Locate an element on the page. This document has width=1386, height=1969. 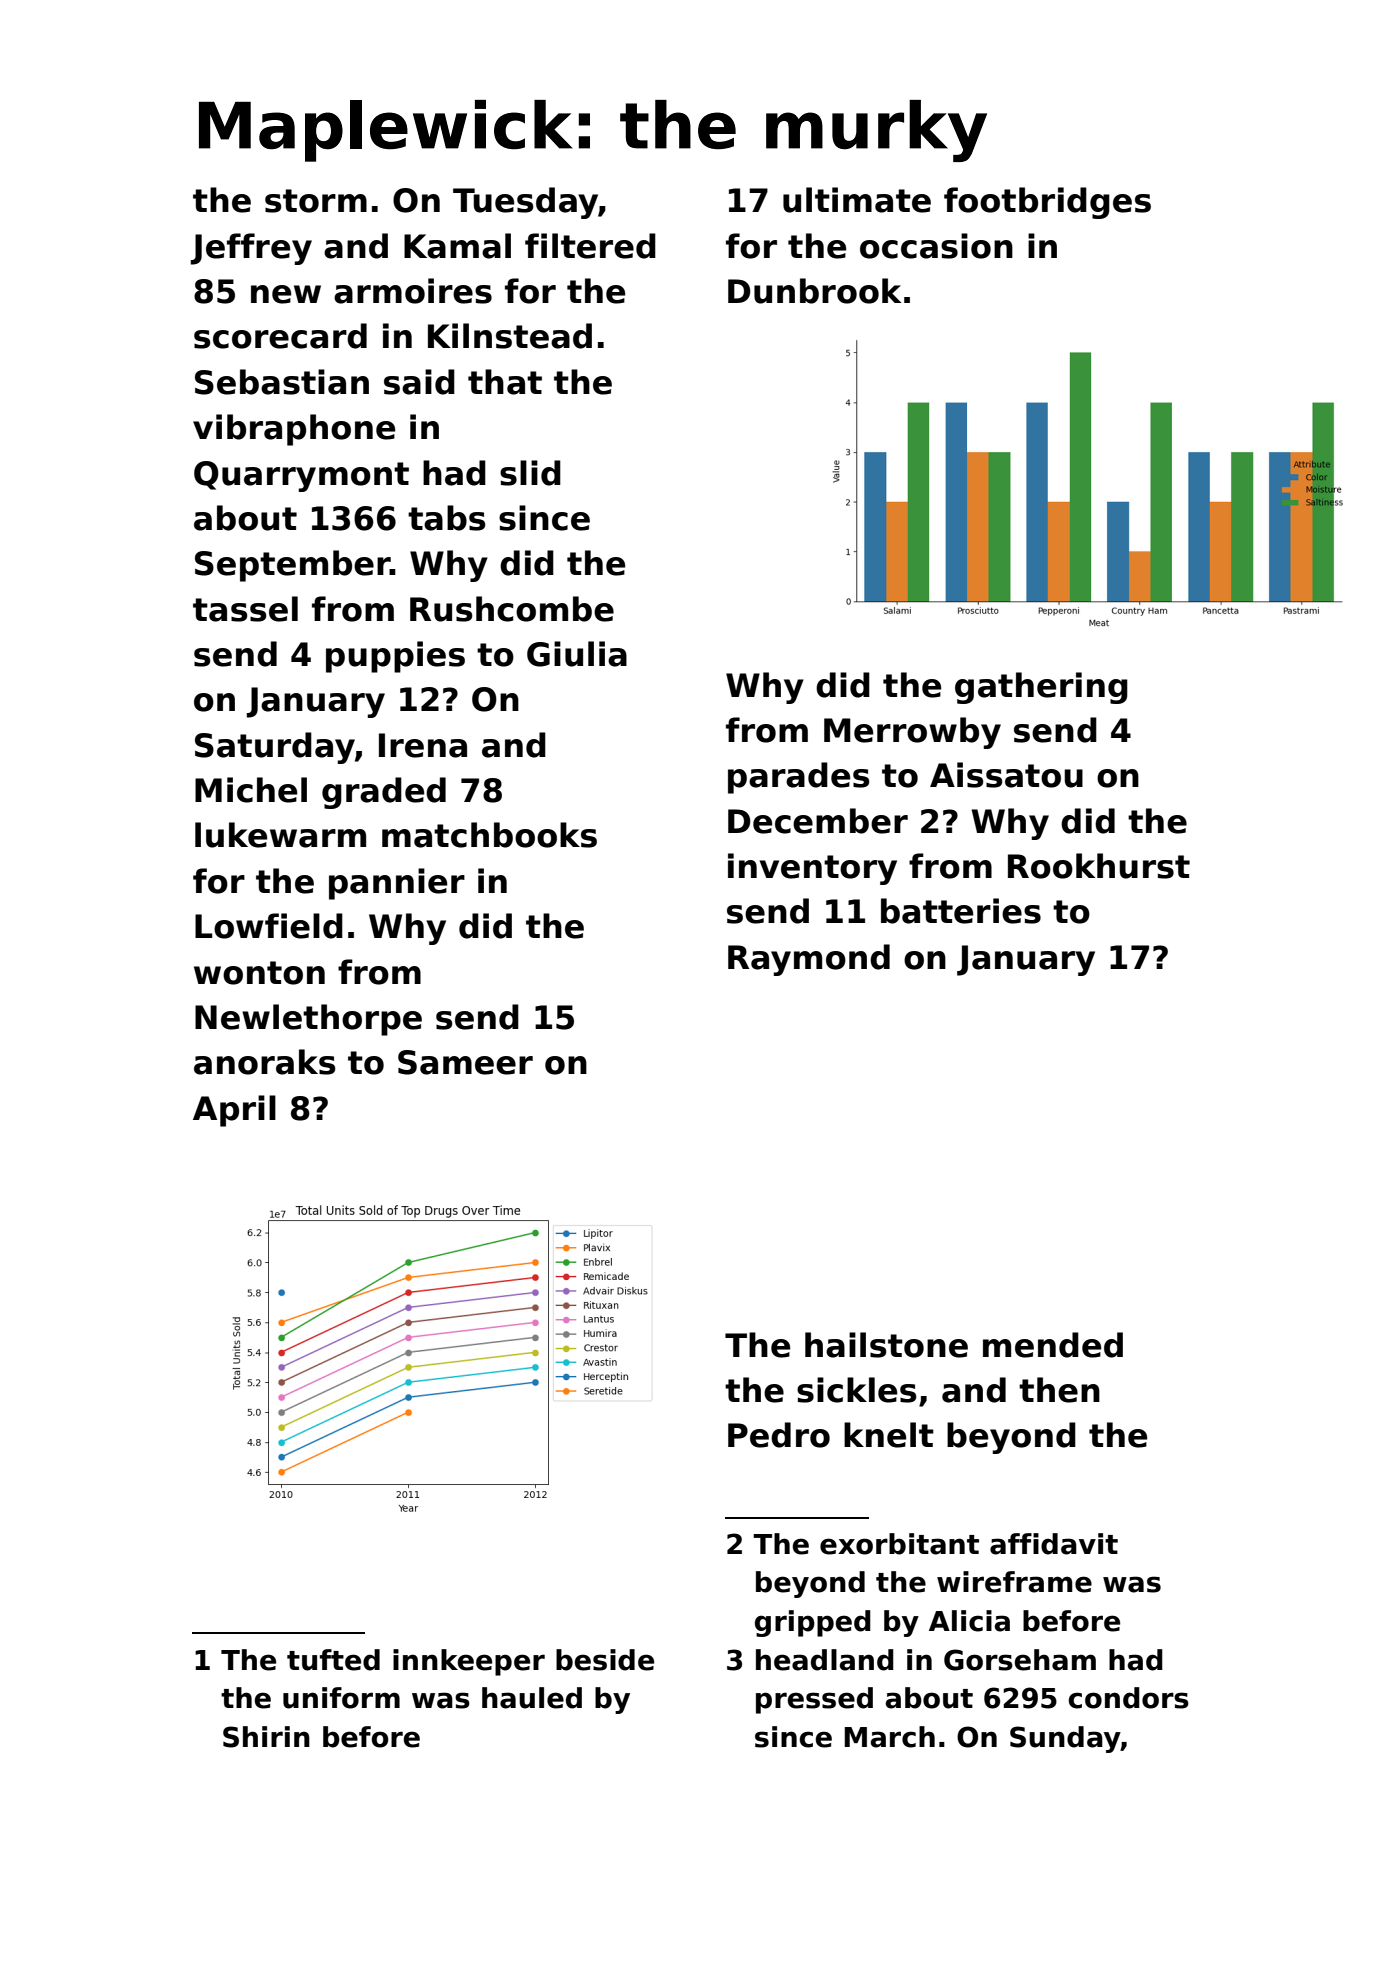
Dunbrook is located at coordinates (814, 291).
